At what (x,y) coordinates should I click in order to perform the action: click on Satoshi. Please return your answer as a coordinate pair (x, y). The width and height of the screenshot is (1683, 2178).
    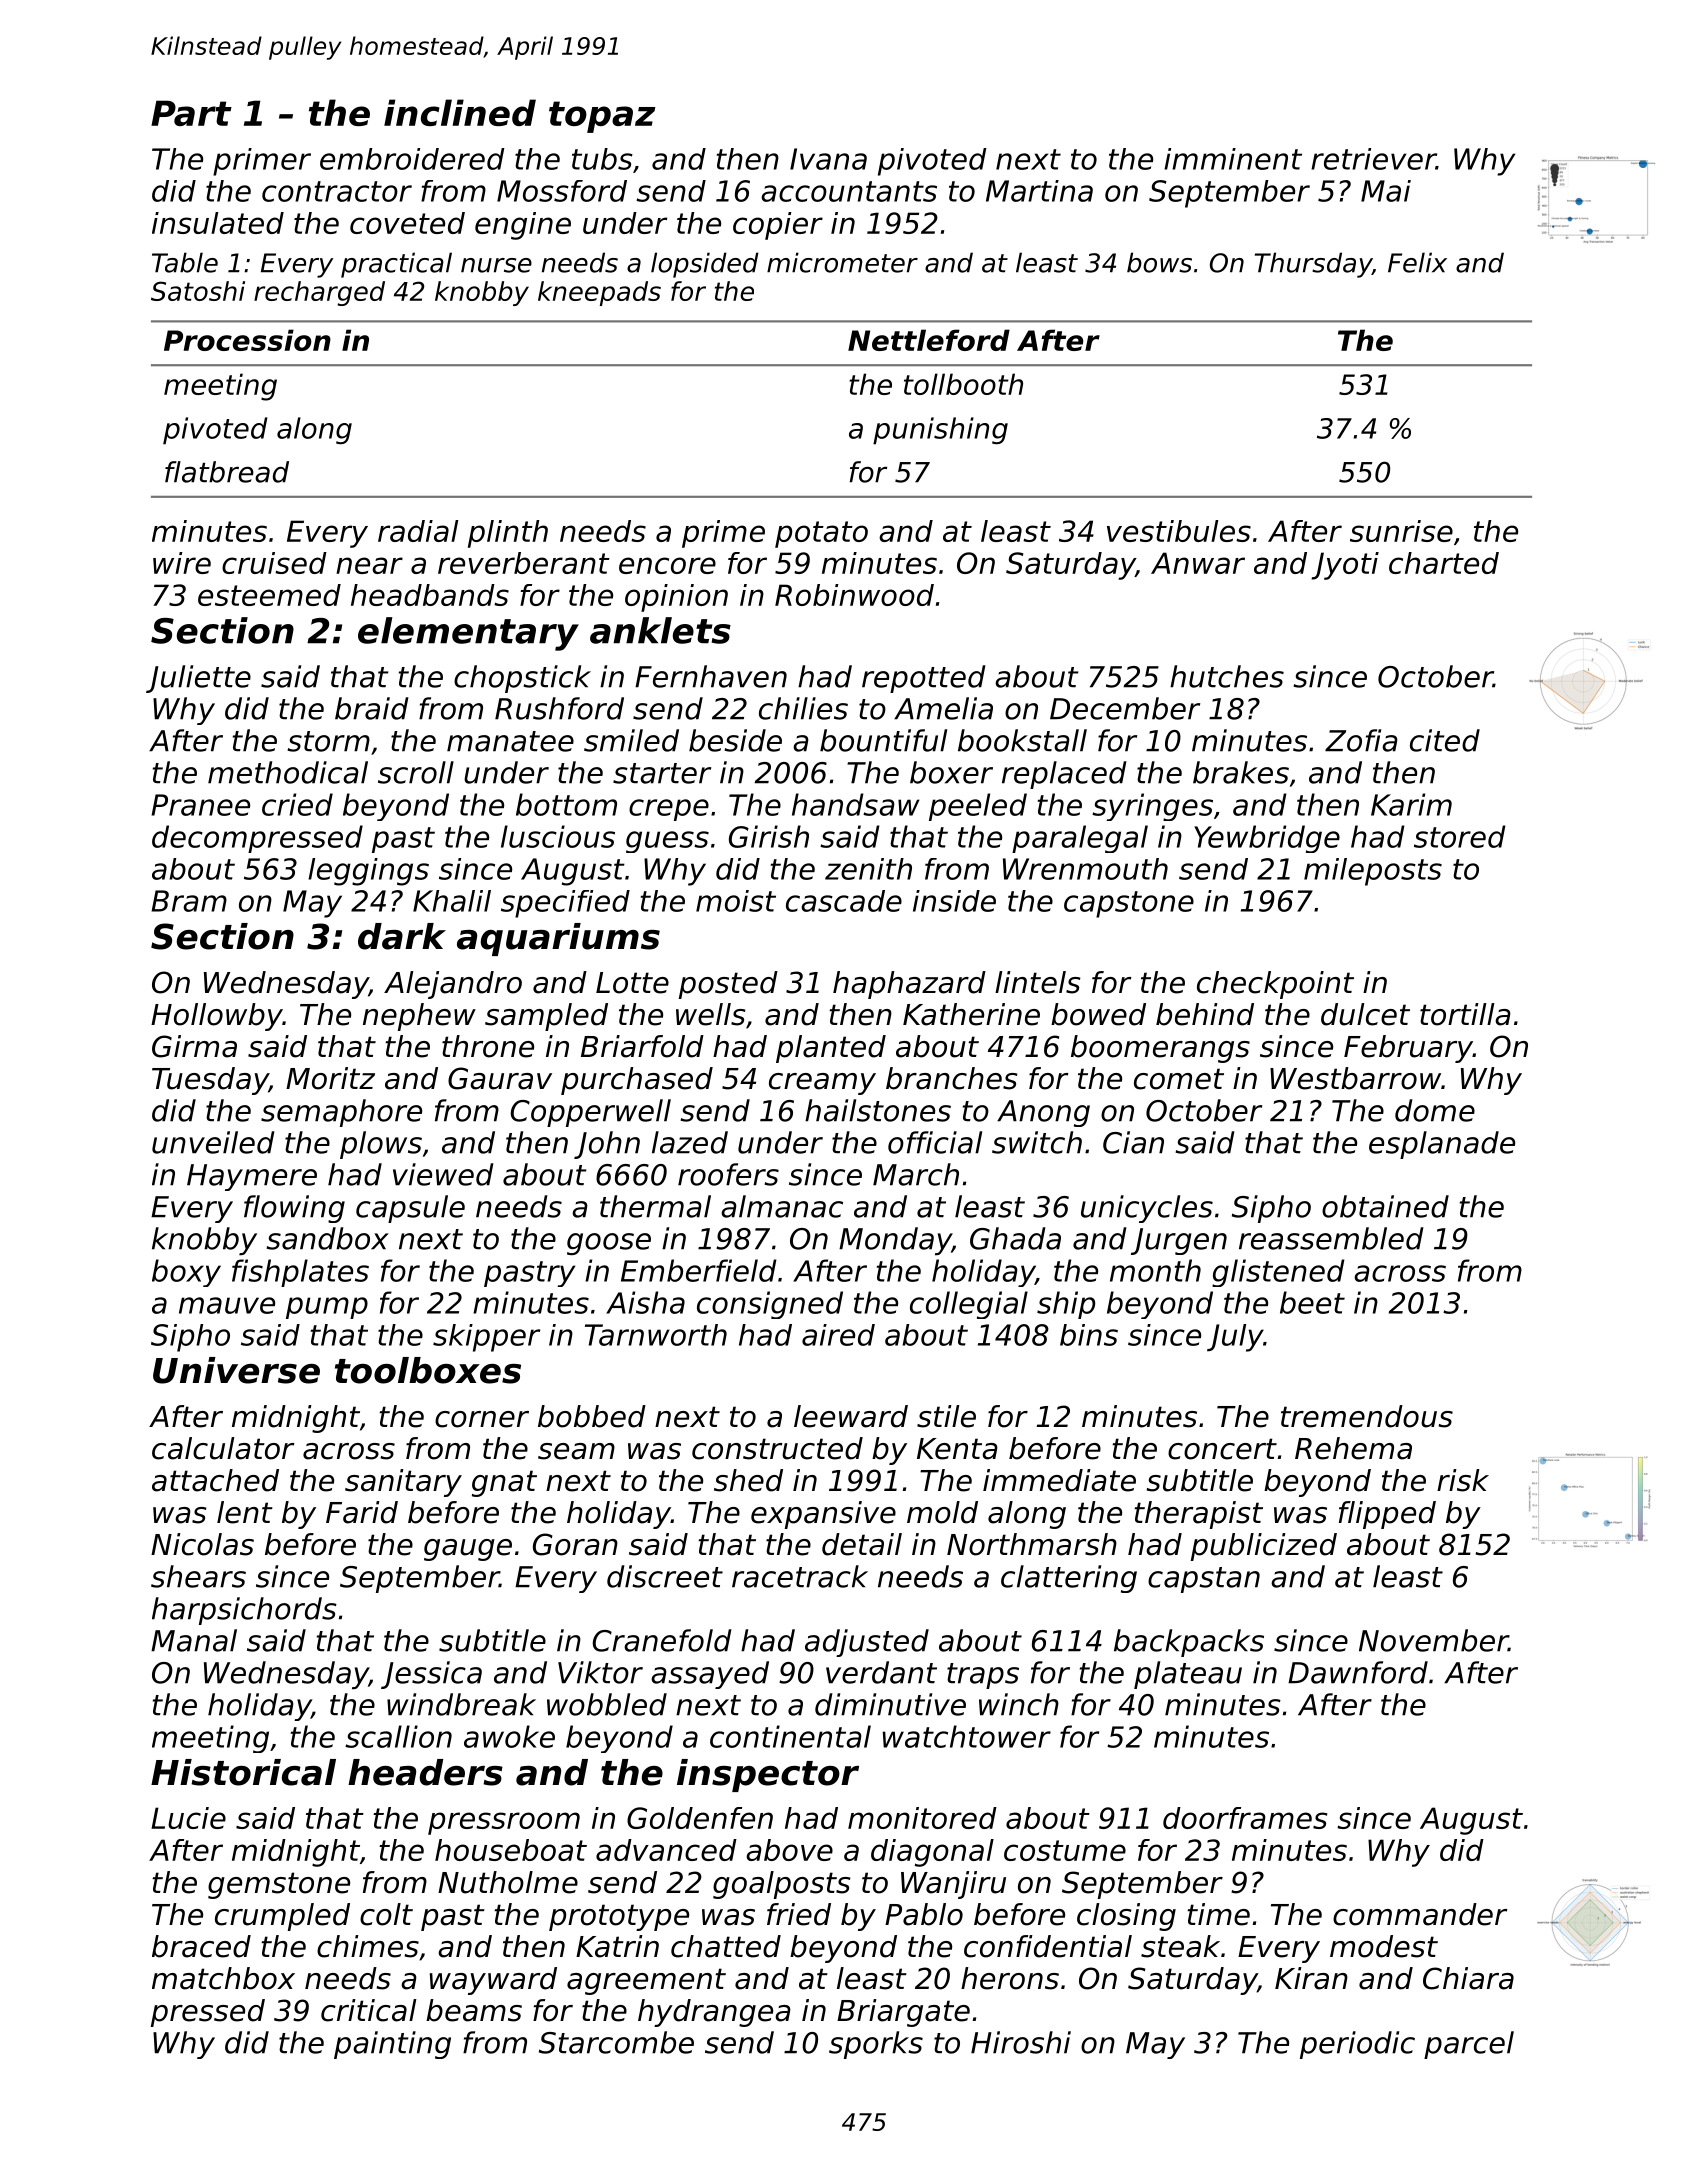
    Looking at the image, I should click on (198, 291).
